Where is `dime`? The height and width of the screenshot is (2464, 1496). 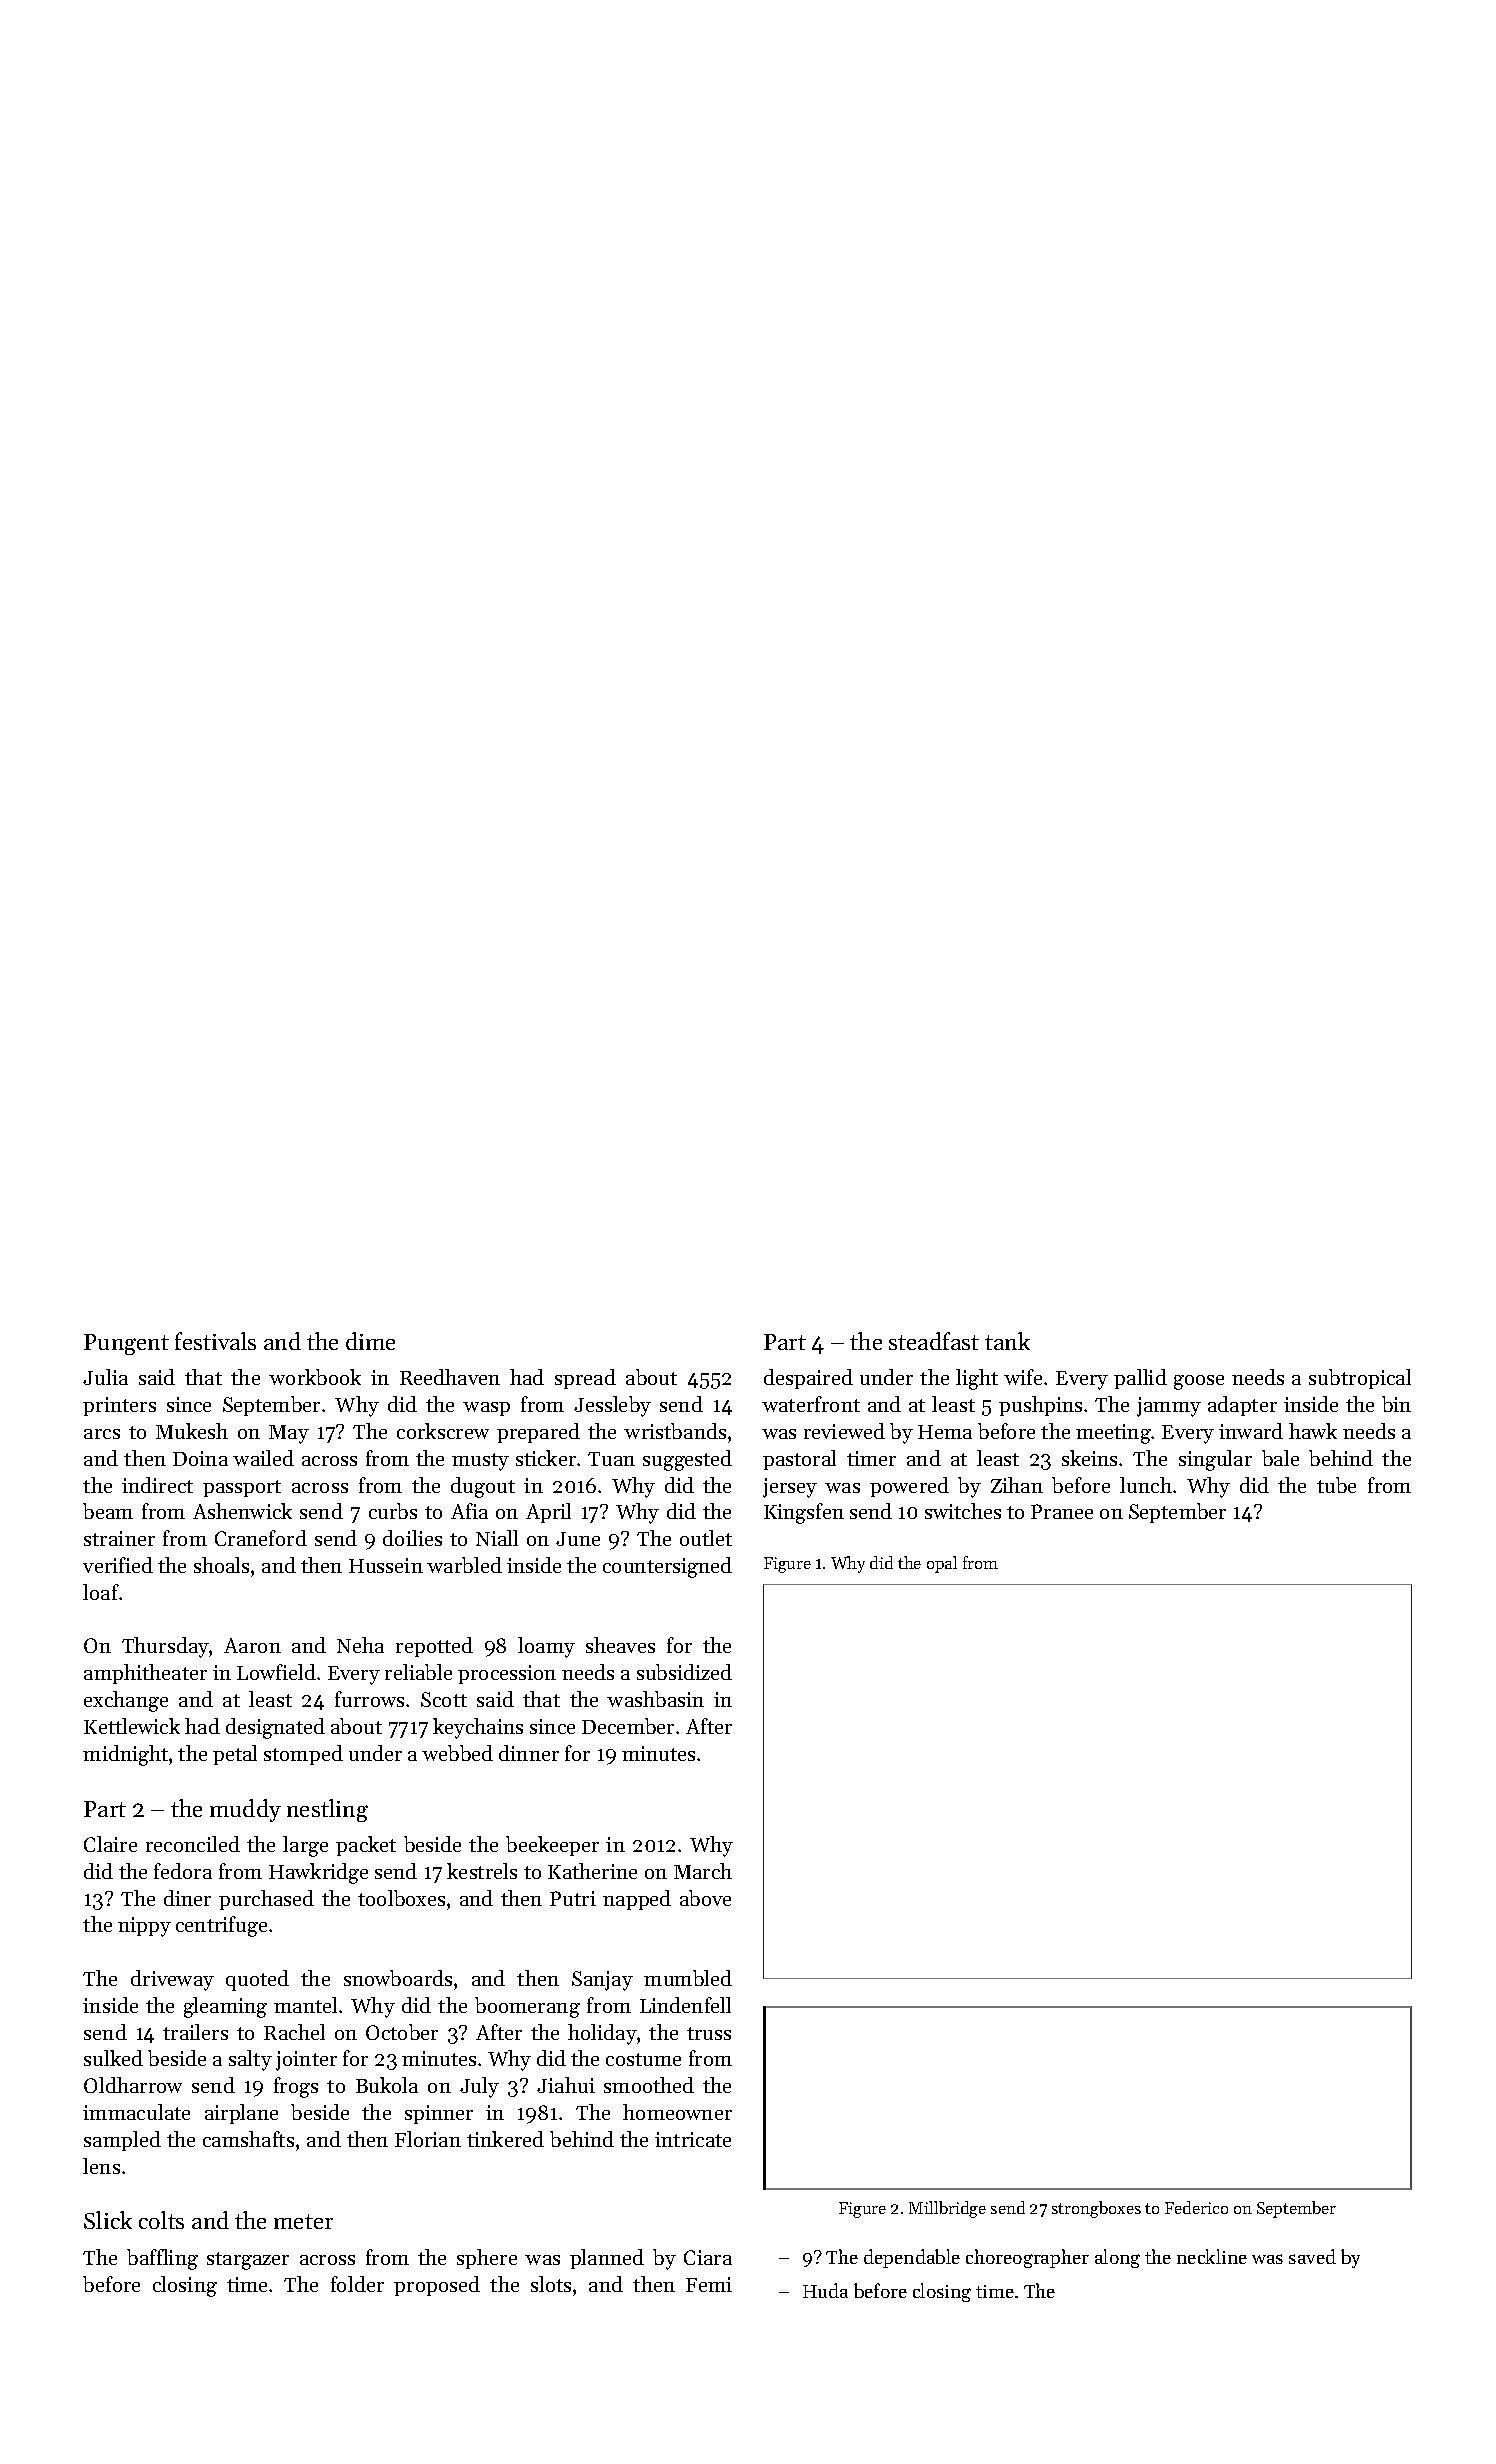
dime is located at coordinates (370, 1341).
